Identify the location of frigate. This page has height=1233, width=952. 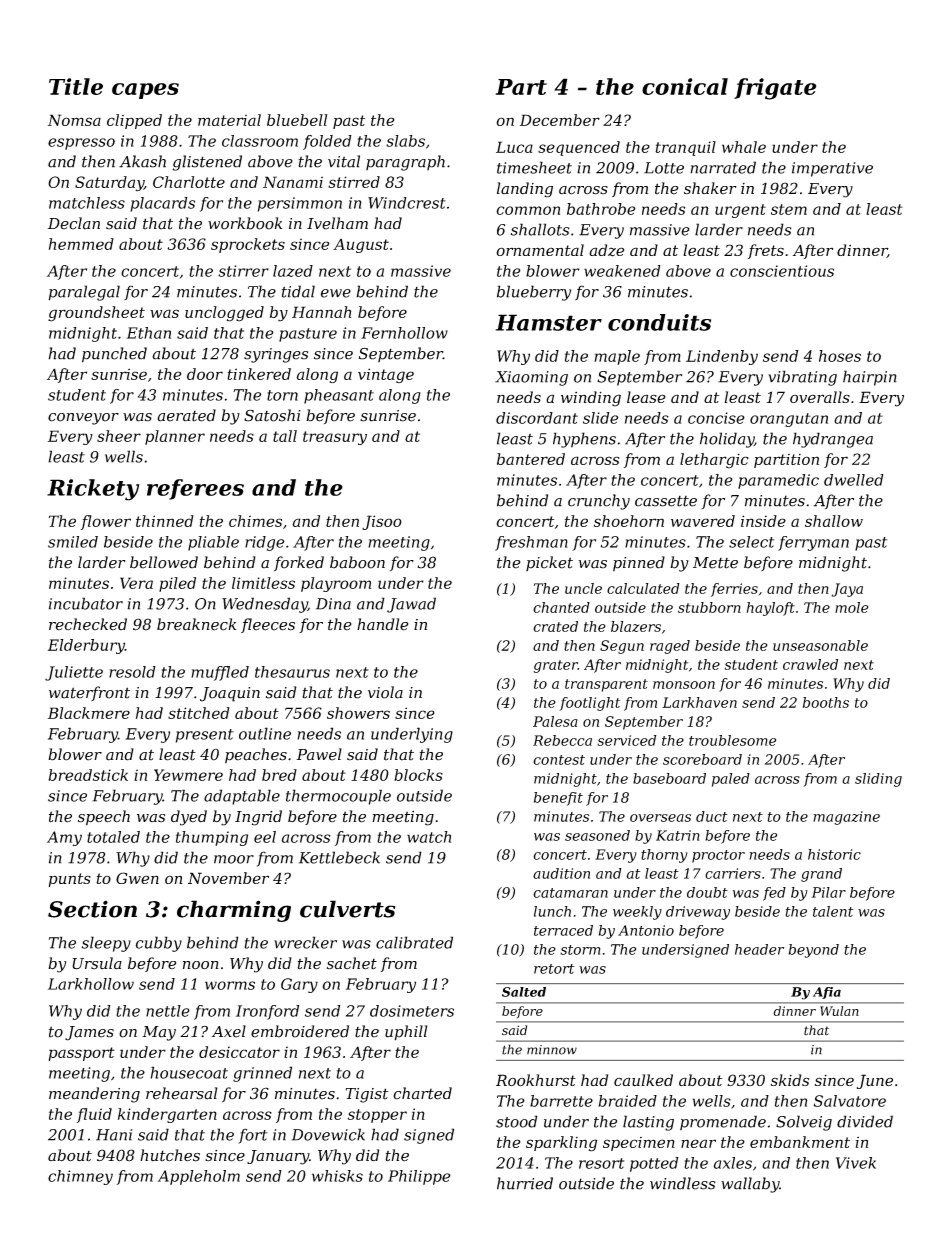
(775, 89).
